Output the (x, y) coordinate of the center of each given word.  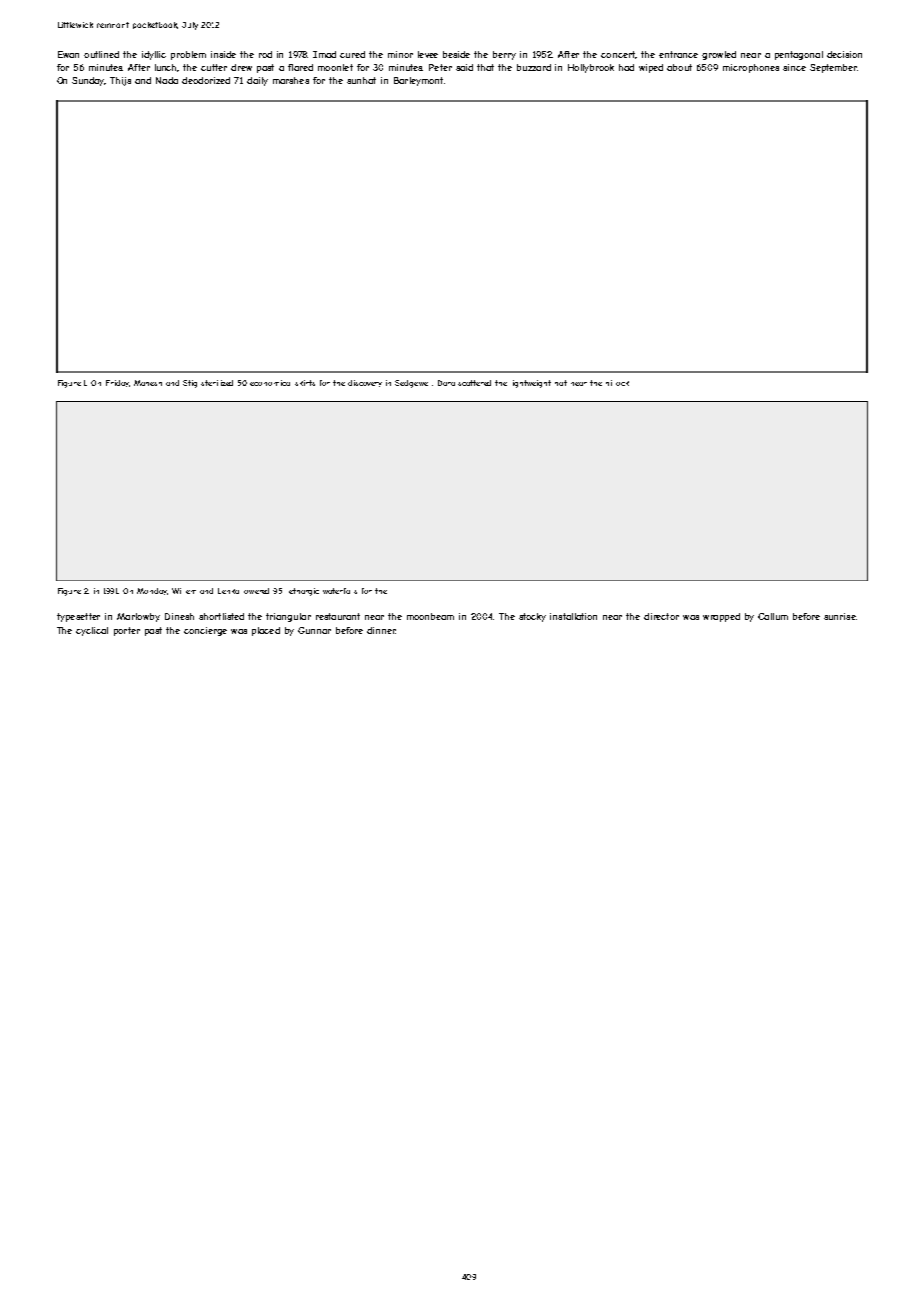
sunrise (840, 616)
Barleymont (418, 81)
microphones (751, 68)
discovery (365, 383)
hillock (617, 383)
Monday (152, 591)
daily (257, 81)
